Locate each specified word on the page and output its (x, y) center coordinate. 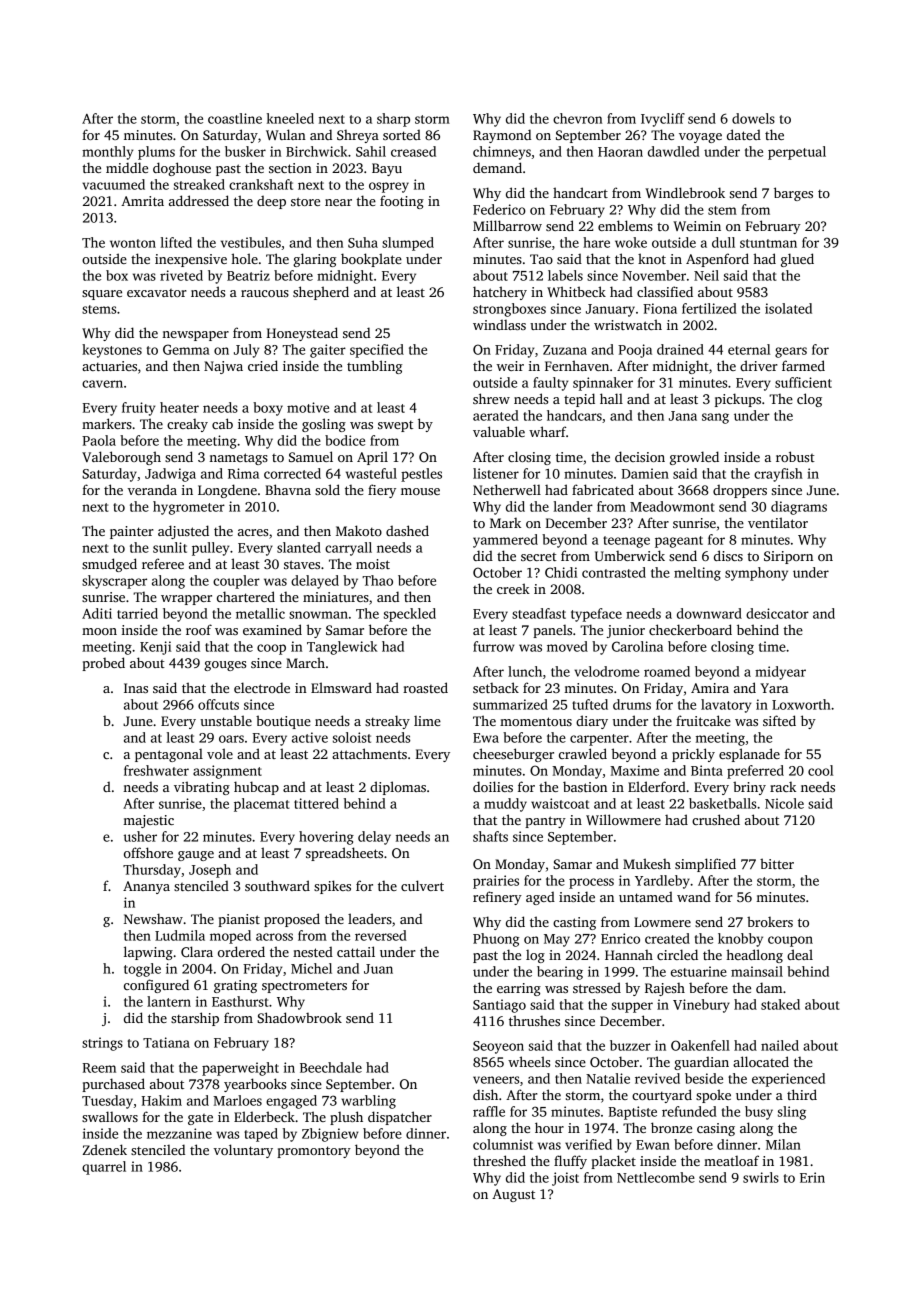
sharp (393, 120)
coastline (235, 118)
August (513, 1195)
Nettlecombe (656, 1177)
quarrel (104, 1168)
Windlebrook (685, 192)
